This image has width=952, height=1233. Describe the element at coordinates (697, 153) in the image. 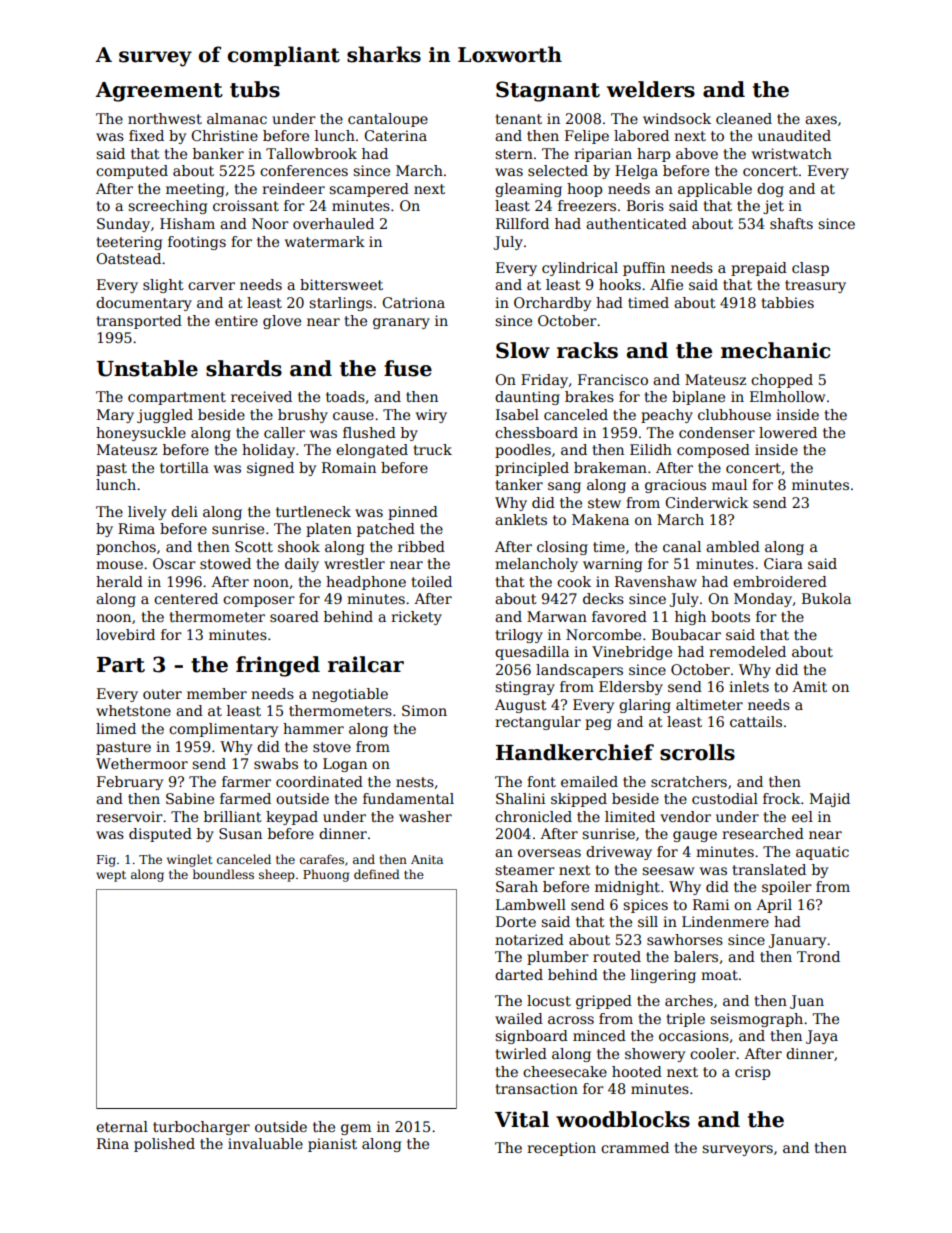

I see `above` at that location.
